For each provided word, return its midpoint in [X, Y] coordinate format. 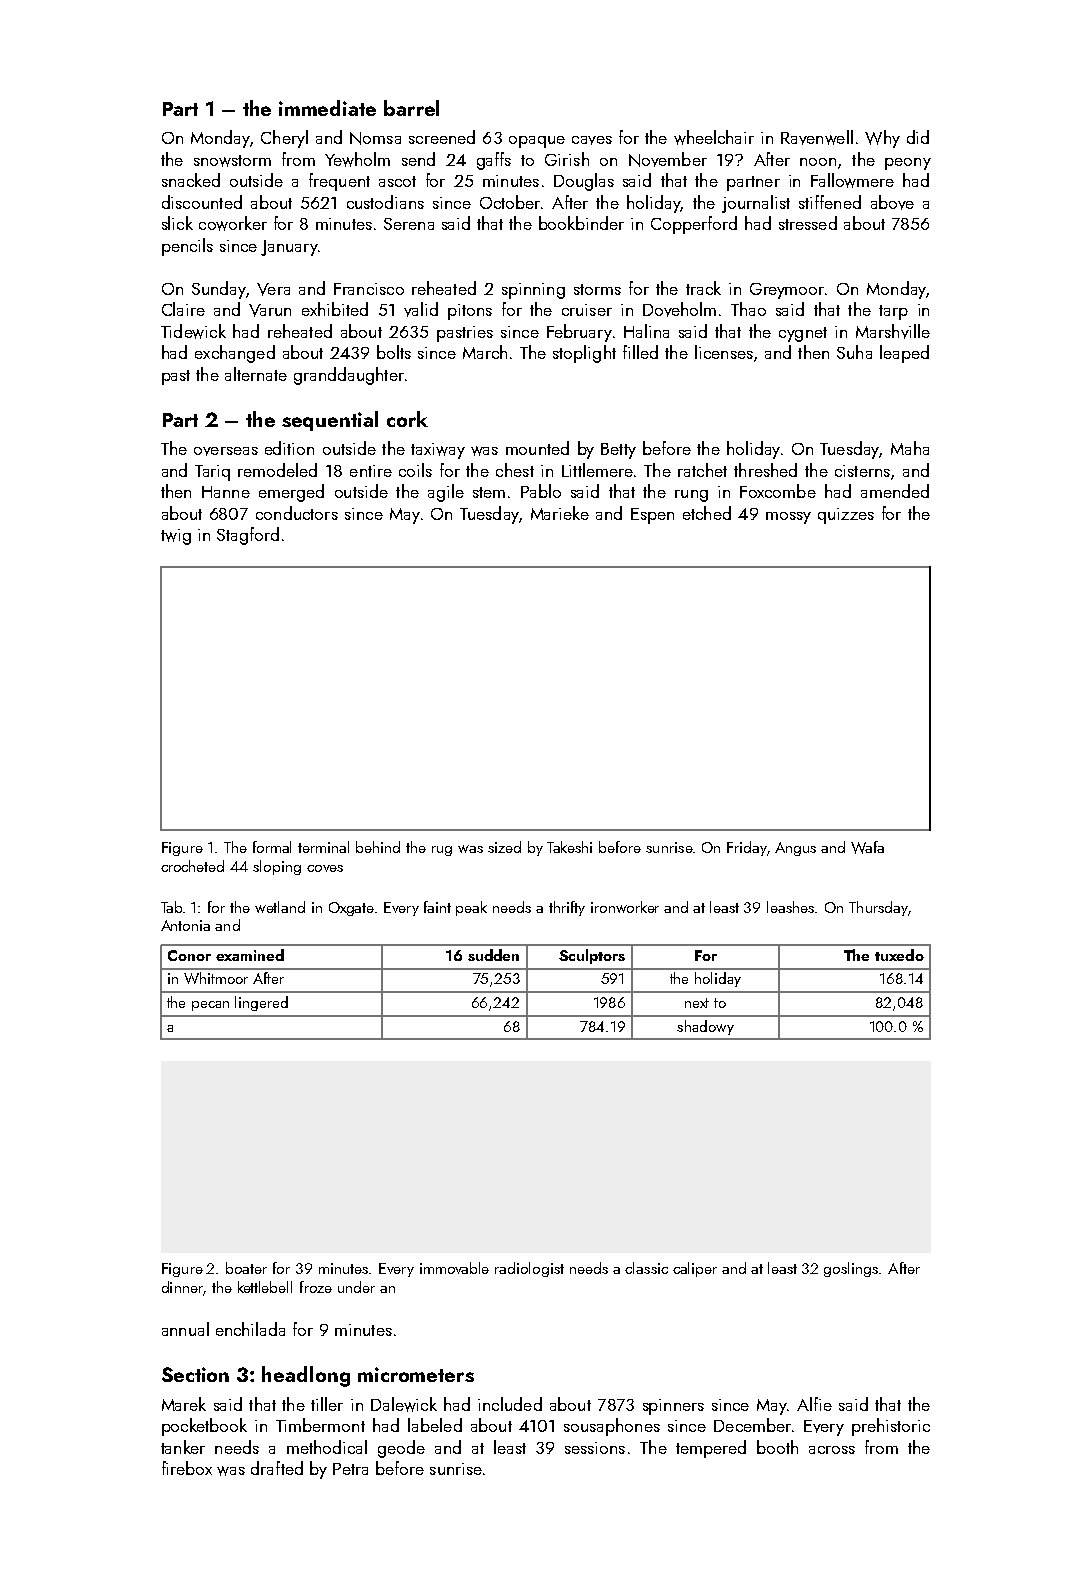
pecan [210, 1006]
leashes [790, 907]
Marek [184, 1404]
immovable [454, 1268]
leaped [904, 354]
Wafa [867, 847]
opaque [537, 142]
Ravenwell [817, 137]
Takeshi [569, 847]
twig [176, 537]
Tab [171, 907]
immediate [327, 108]
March [485, 352]
